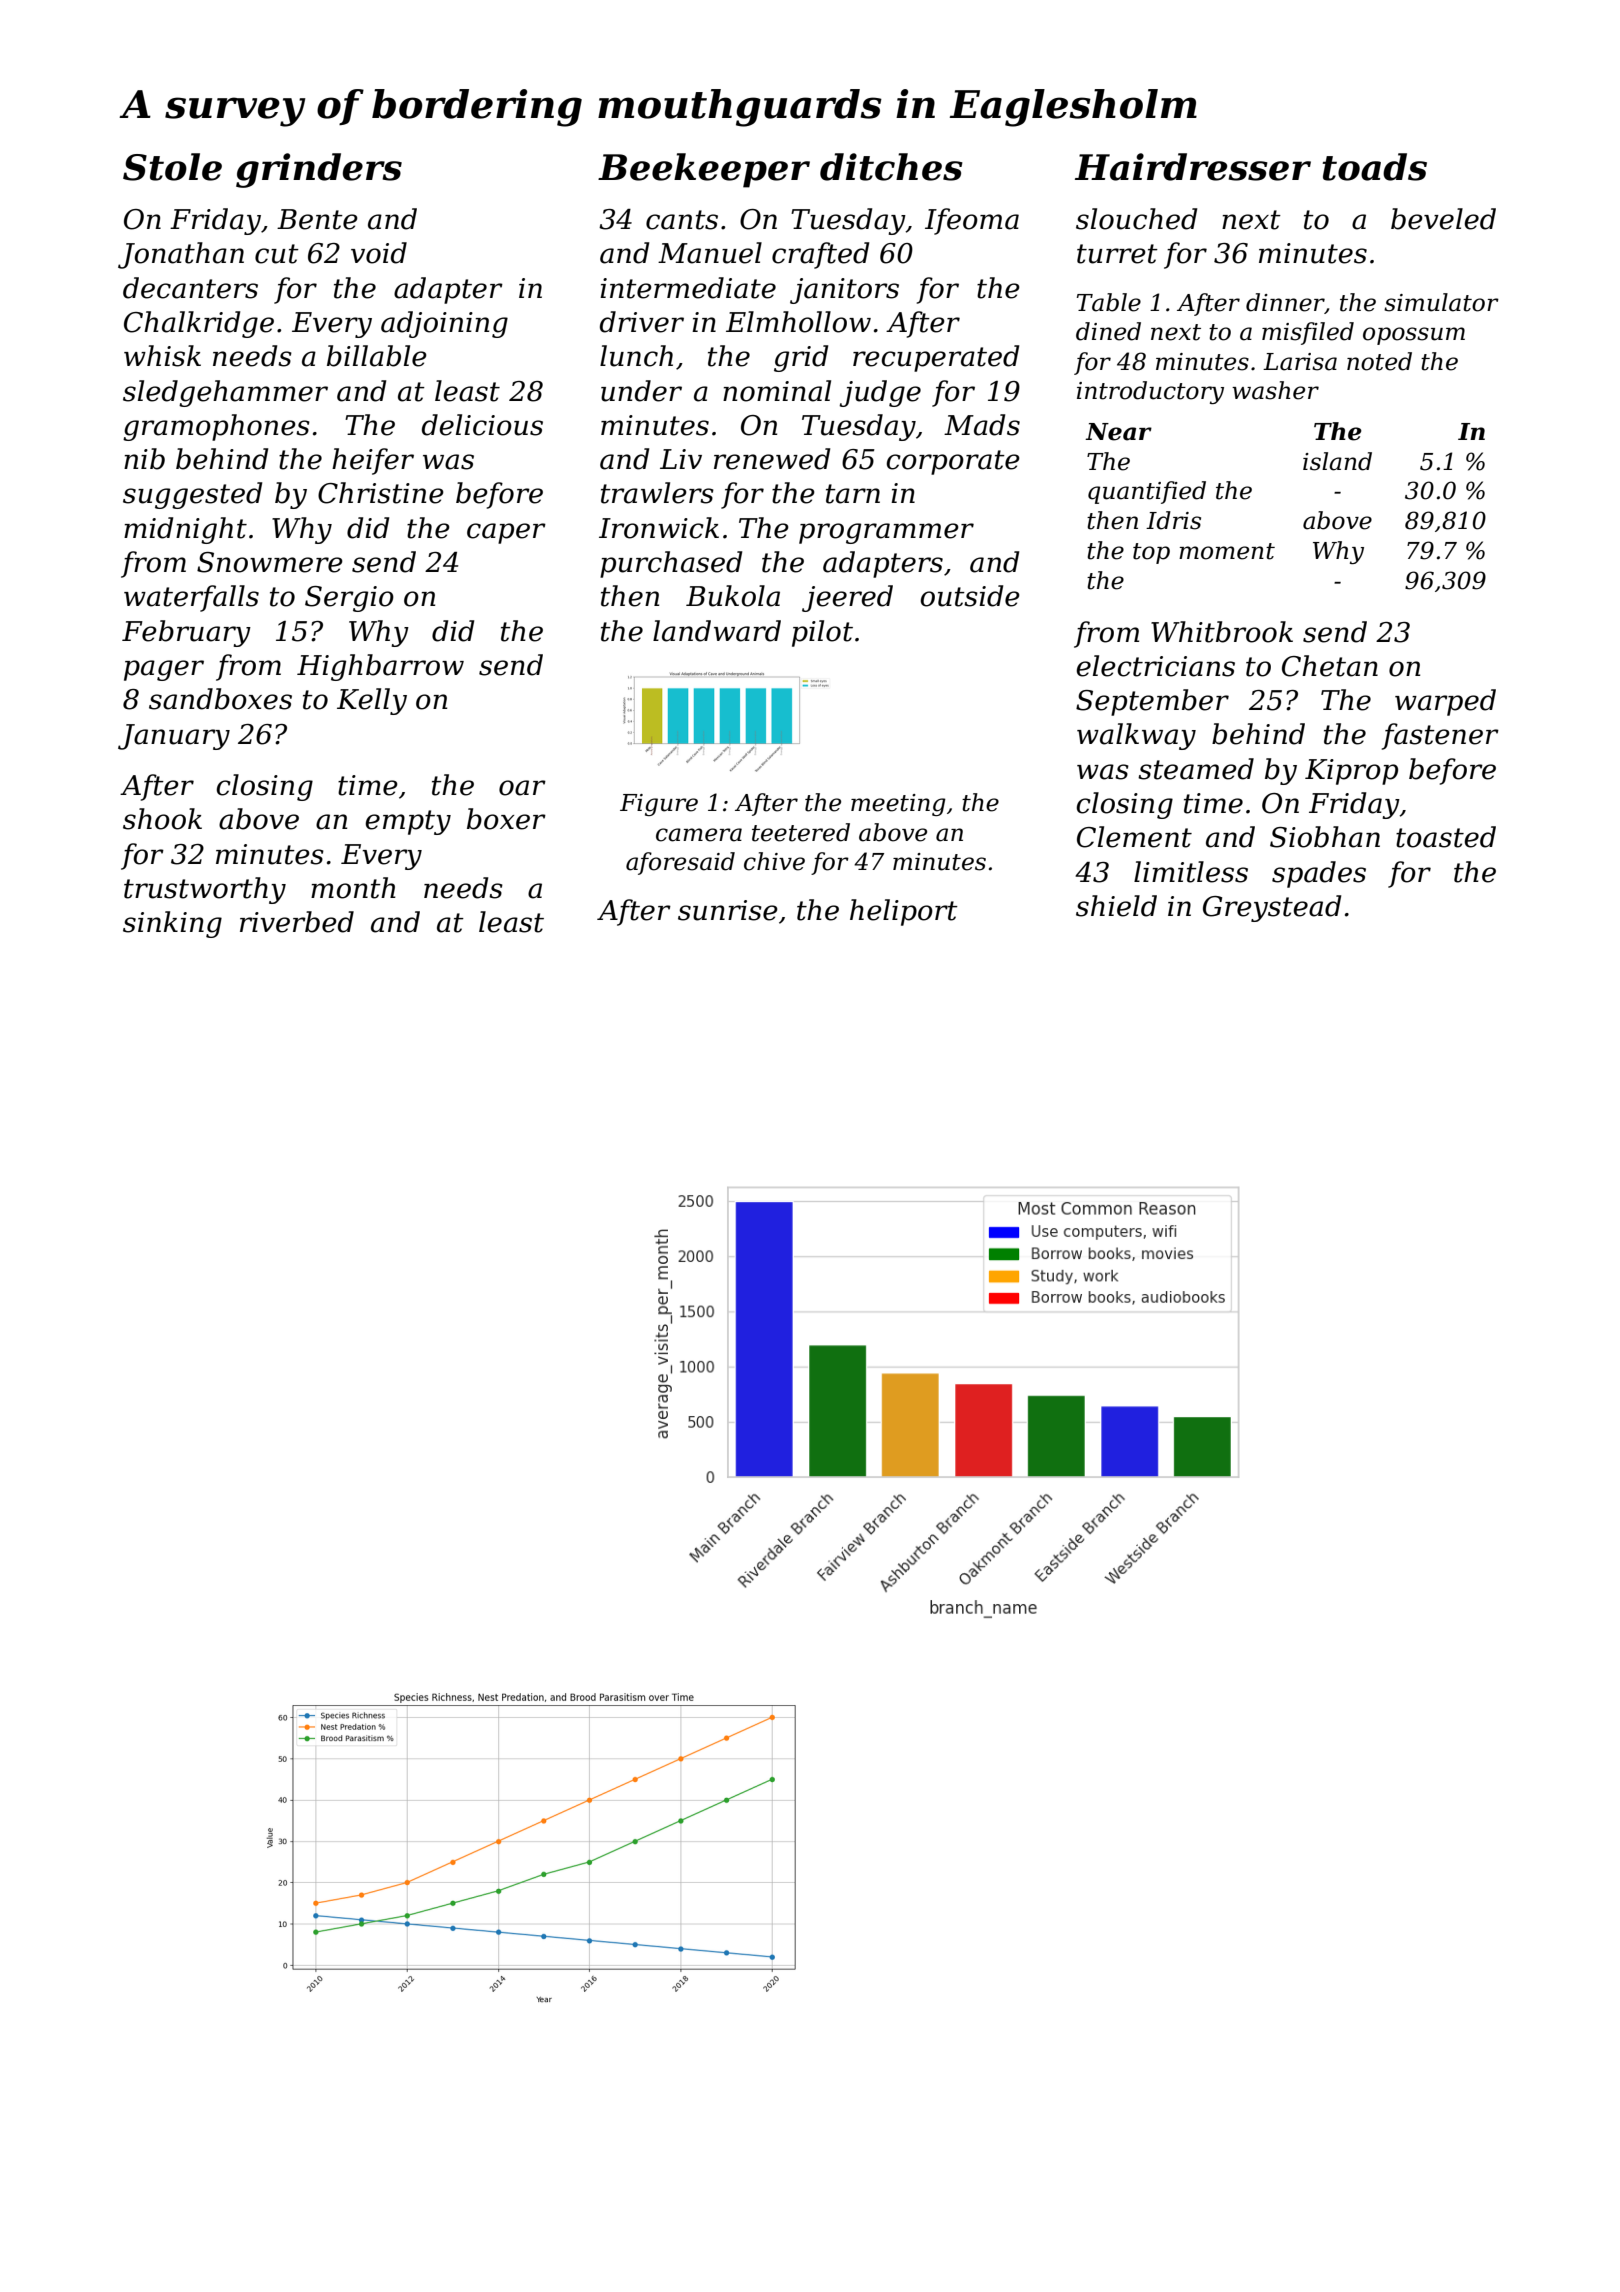 The width and height of the document is (1620, 2292). What do you see at coordinates (162, 819) in the document?
I see `shook` at bounding box center [162, 819].
